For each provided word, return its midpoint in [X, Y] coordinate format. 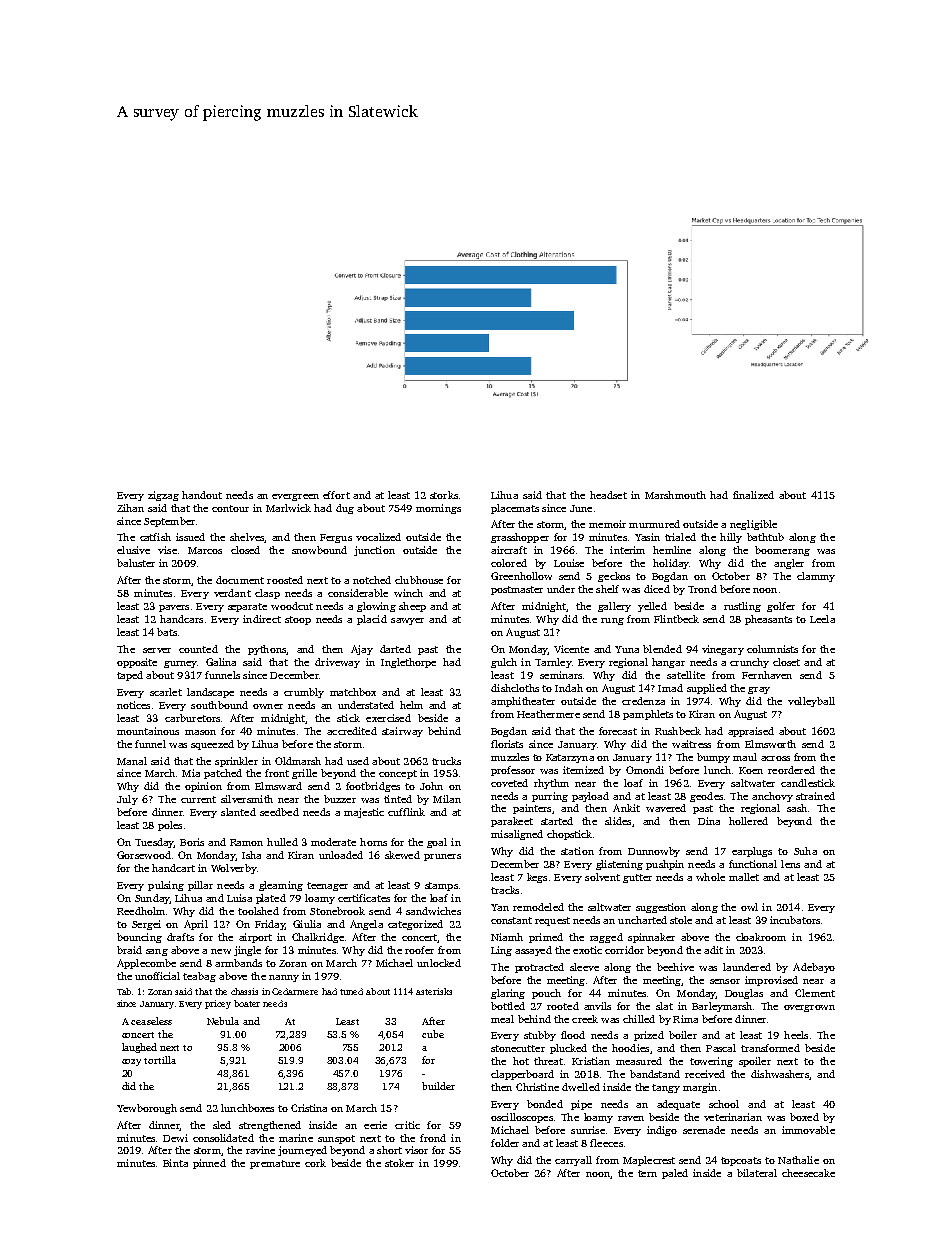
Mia [191, 773]
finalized [753, 495]
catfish [155, 537]
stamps [441, 886]
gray [759, 690]
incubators [795, 920]
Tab [125, 991]
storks [444, 495]
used [358, 761]
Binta [175, 1163]
